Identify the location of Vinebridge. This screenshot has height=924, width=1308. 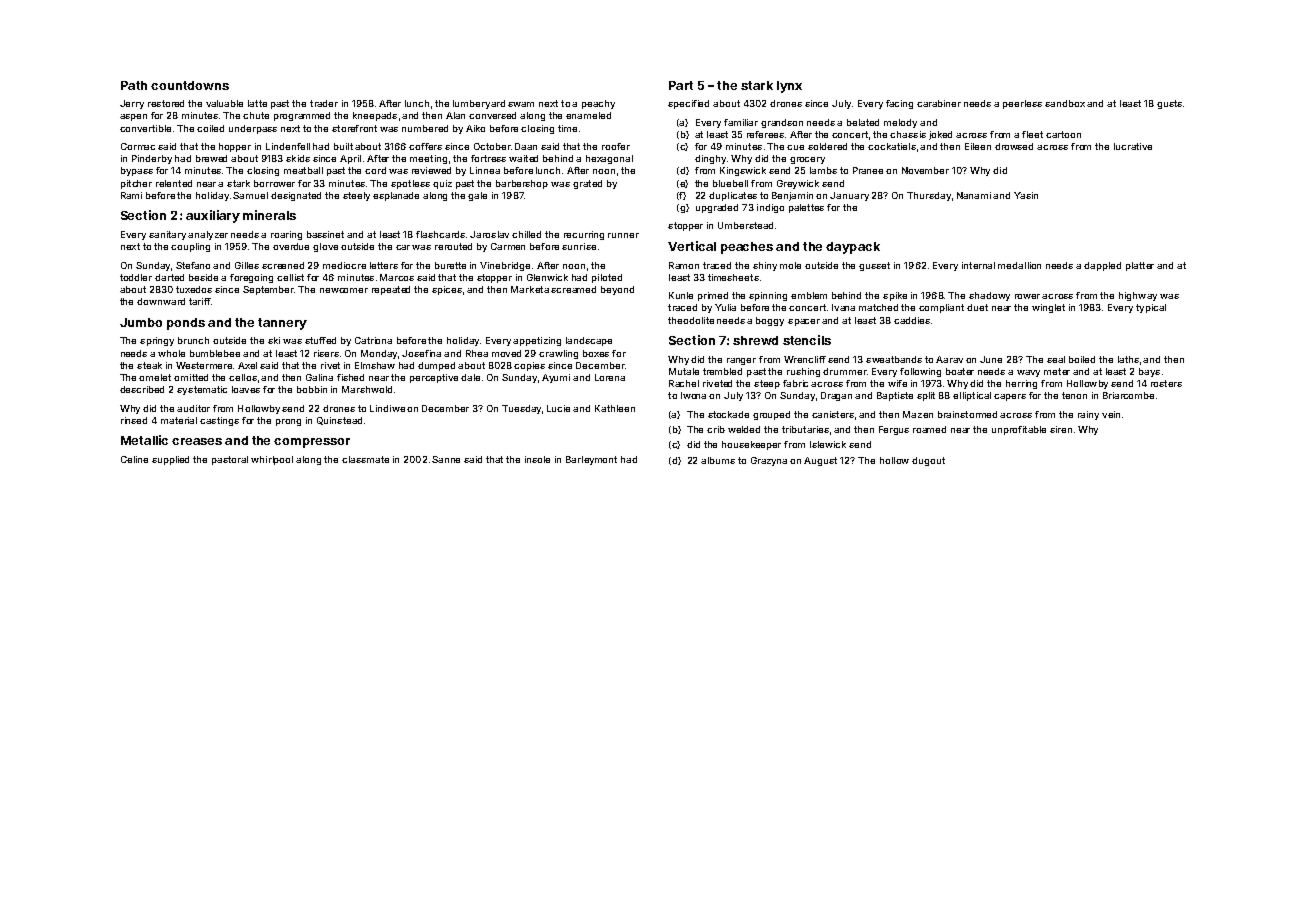
(505, 266).
